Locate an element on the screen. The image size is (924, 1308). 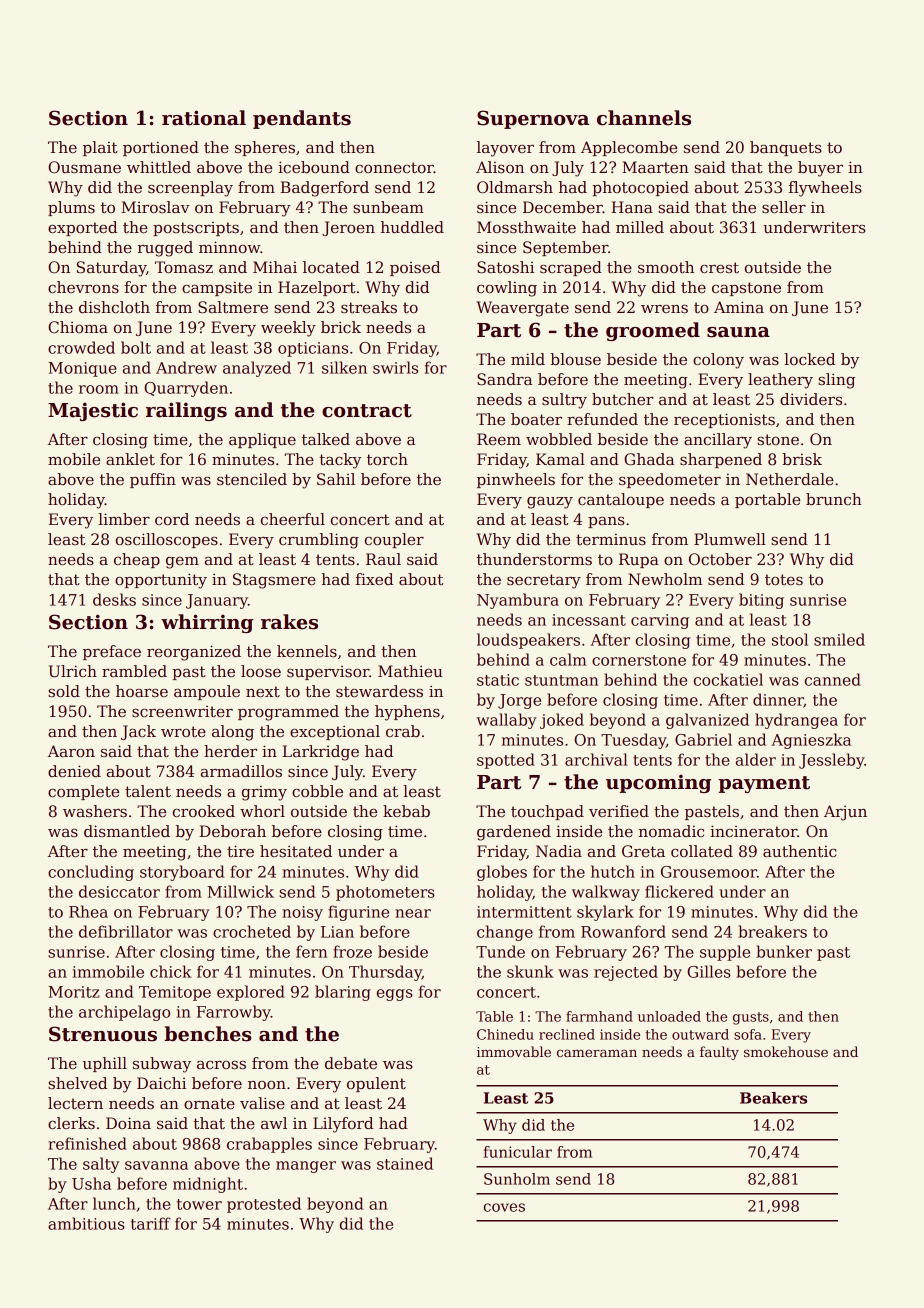
banquets is located at coordinates (786, 148).
